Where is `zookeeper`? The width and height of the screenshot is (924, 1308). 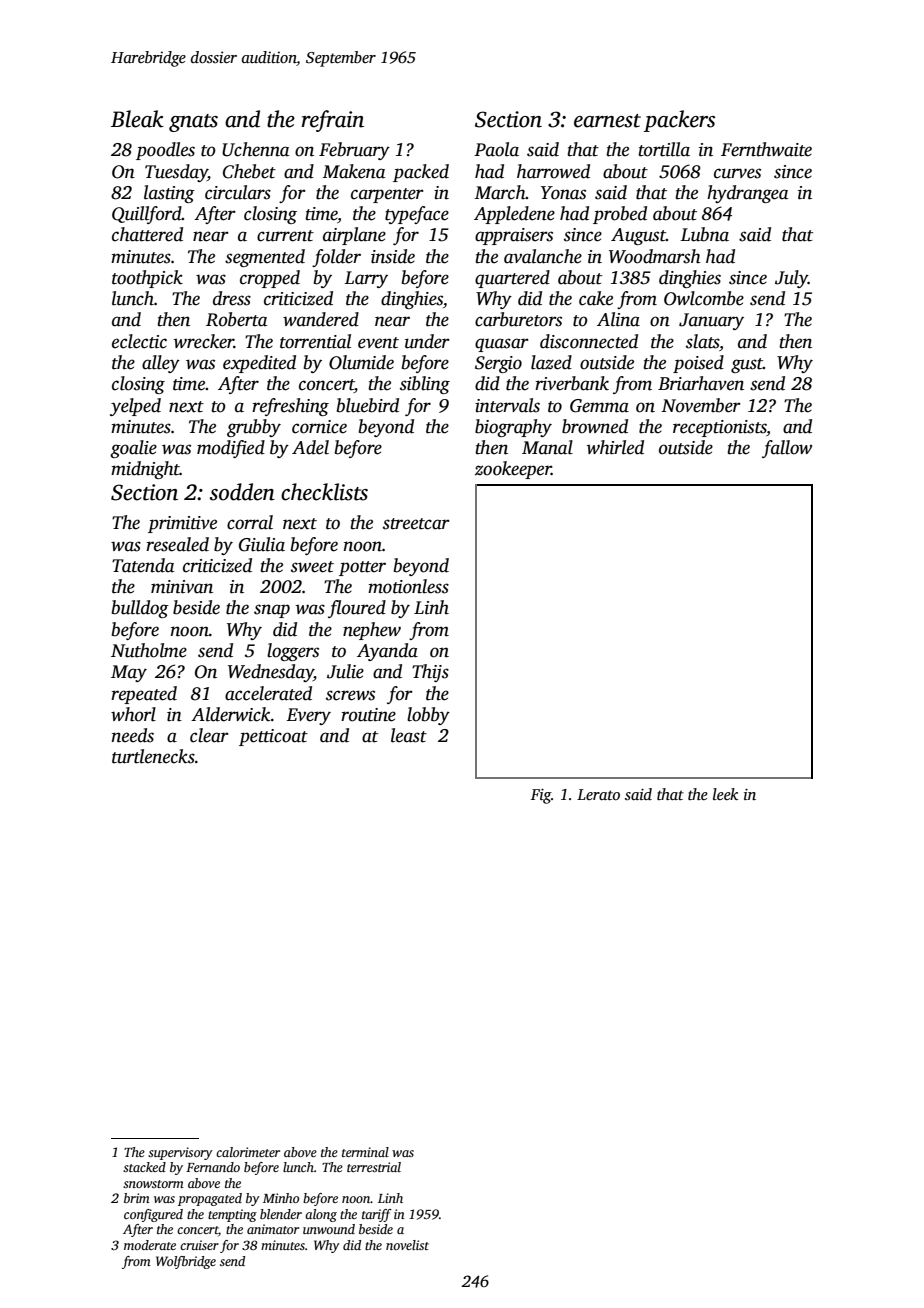 zookeeper is located at coordinates (513, 470).
